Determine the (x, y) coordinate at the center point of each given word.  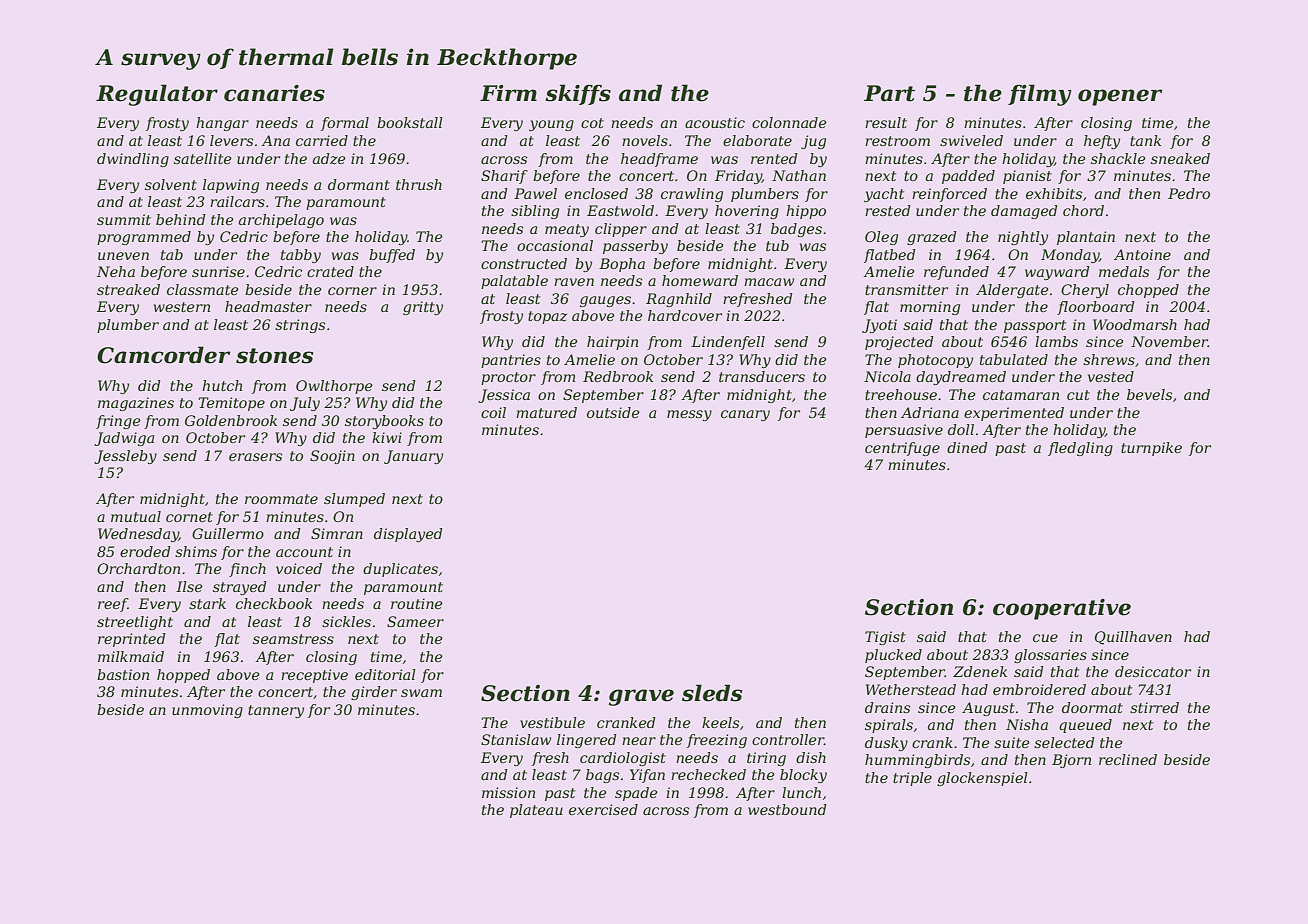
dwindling (133, 160)
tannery (276, 711)
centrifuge (902, 449)
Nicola (887, 376)
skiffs (578, 94)
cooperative (1062, 609)
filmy (1040, 95)
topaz (547, 317)
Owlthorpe (334, 387)
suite (1012, 742)
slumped (354, 500)
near (639, 741)
